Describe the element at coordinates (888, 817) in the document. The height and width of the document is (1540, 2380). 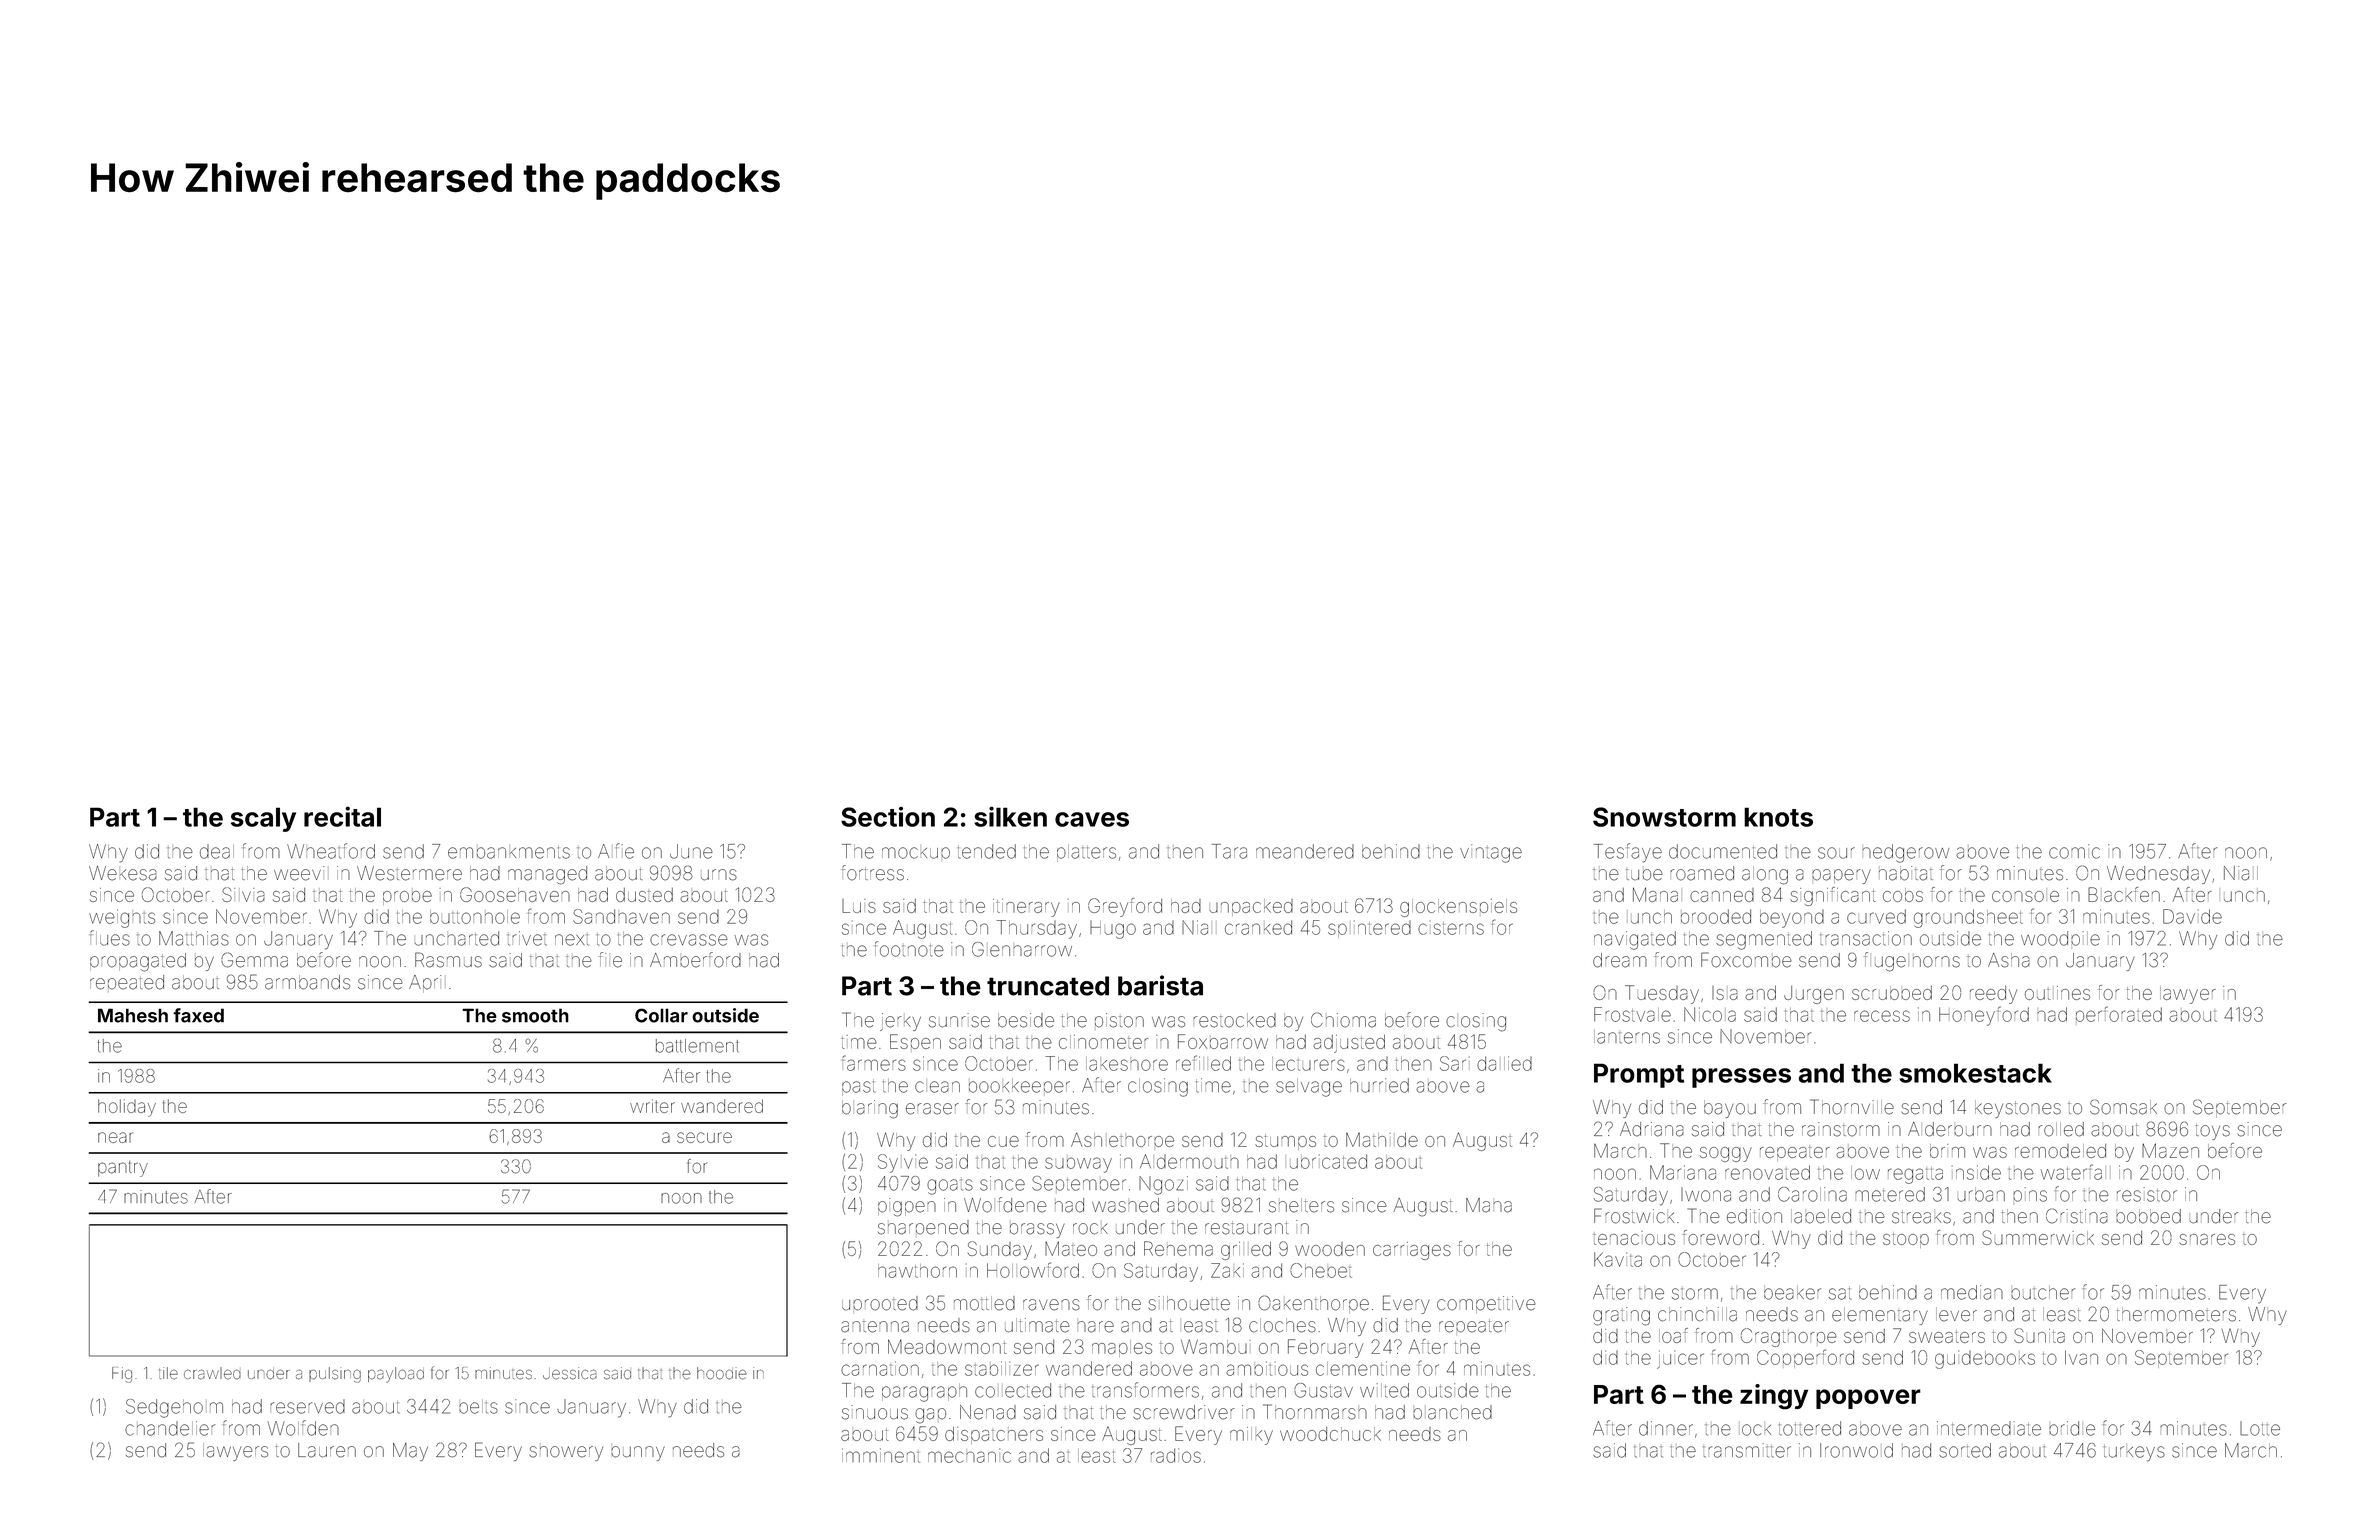
I see `Section` at that location.
